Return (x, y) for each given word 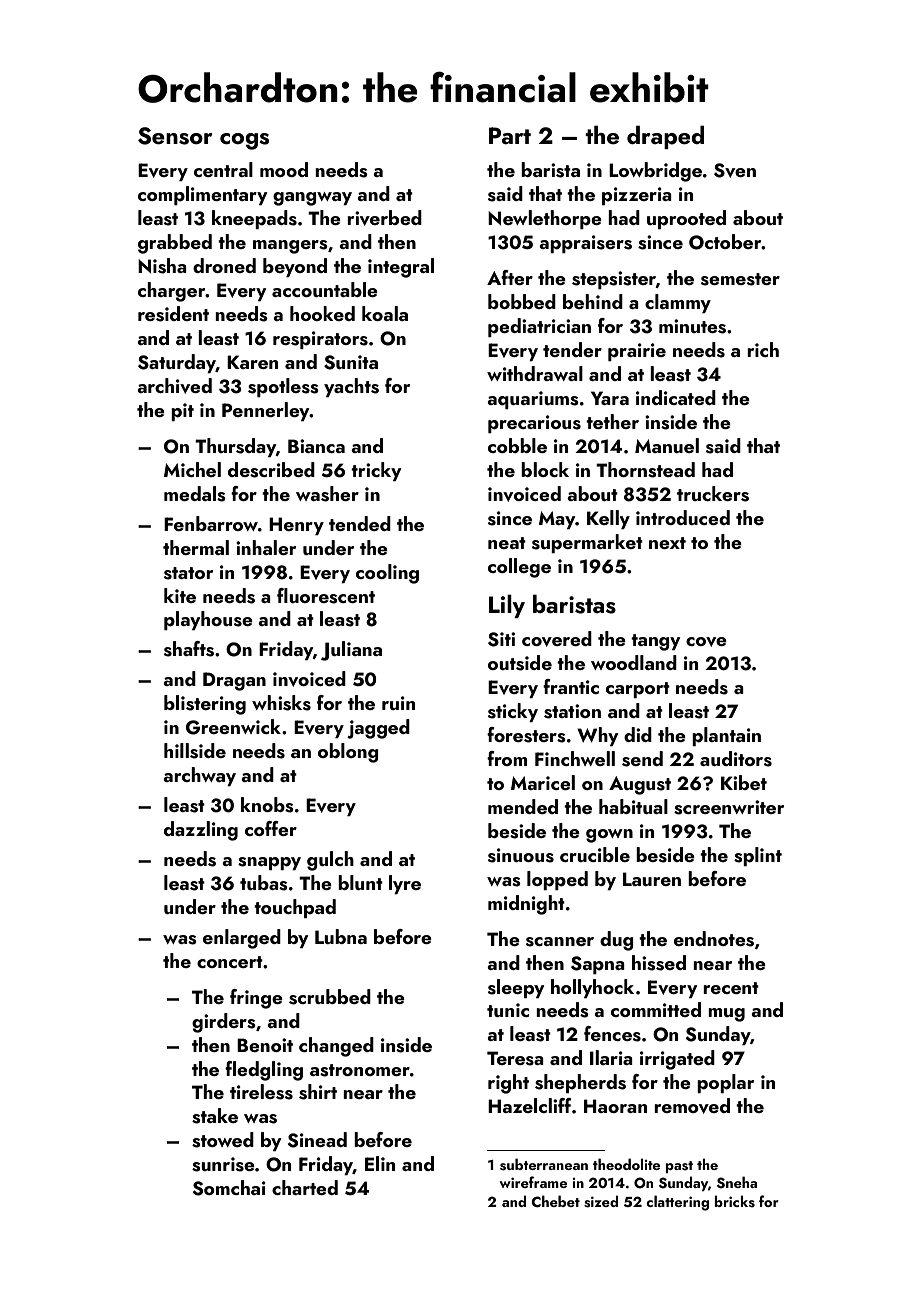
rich (763, 349)
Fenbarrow (211, 523)
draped (665, 137)
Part (510, 135)
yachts (351, 387)
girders (224, 1023)
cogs (244, 141)
